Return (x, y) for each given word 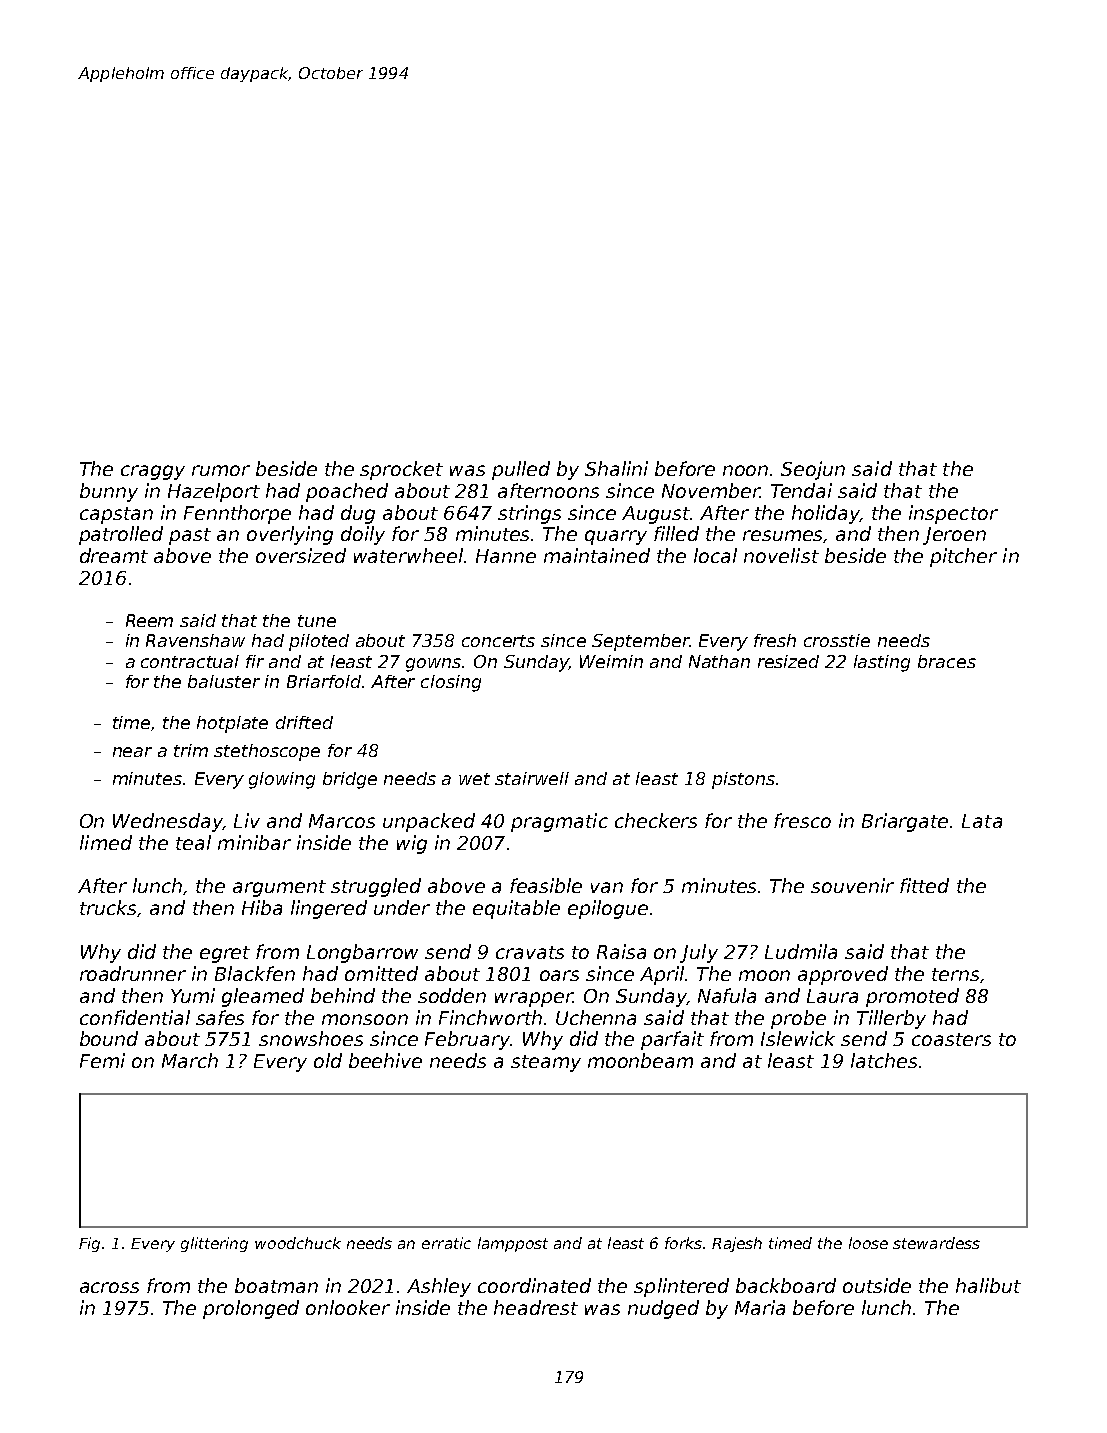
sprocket (401, 470)
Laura (832, 996)
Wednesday (168, 822)
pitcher (963, 557)
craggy (153, 472)
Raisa (621, 951)
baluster (224, 681)
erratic (446, 1243)
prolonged (251, 1309)
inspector (953, 514)
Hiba (262, 907)
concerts (498, 641)
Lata (982, 821)
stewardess (936, 1243)
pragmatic (559, 822)
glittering (214, 1244)
